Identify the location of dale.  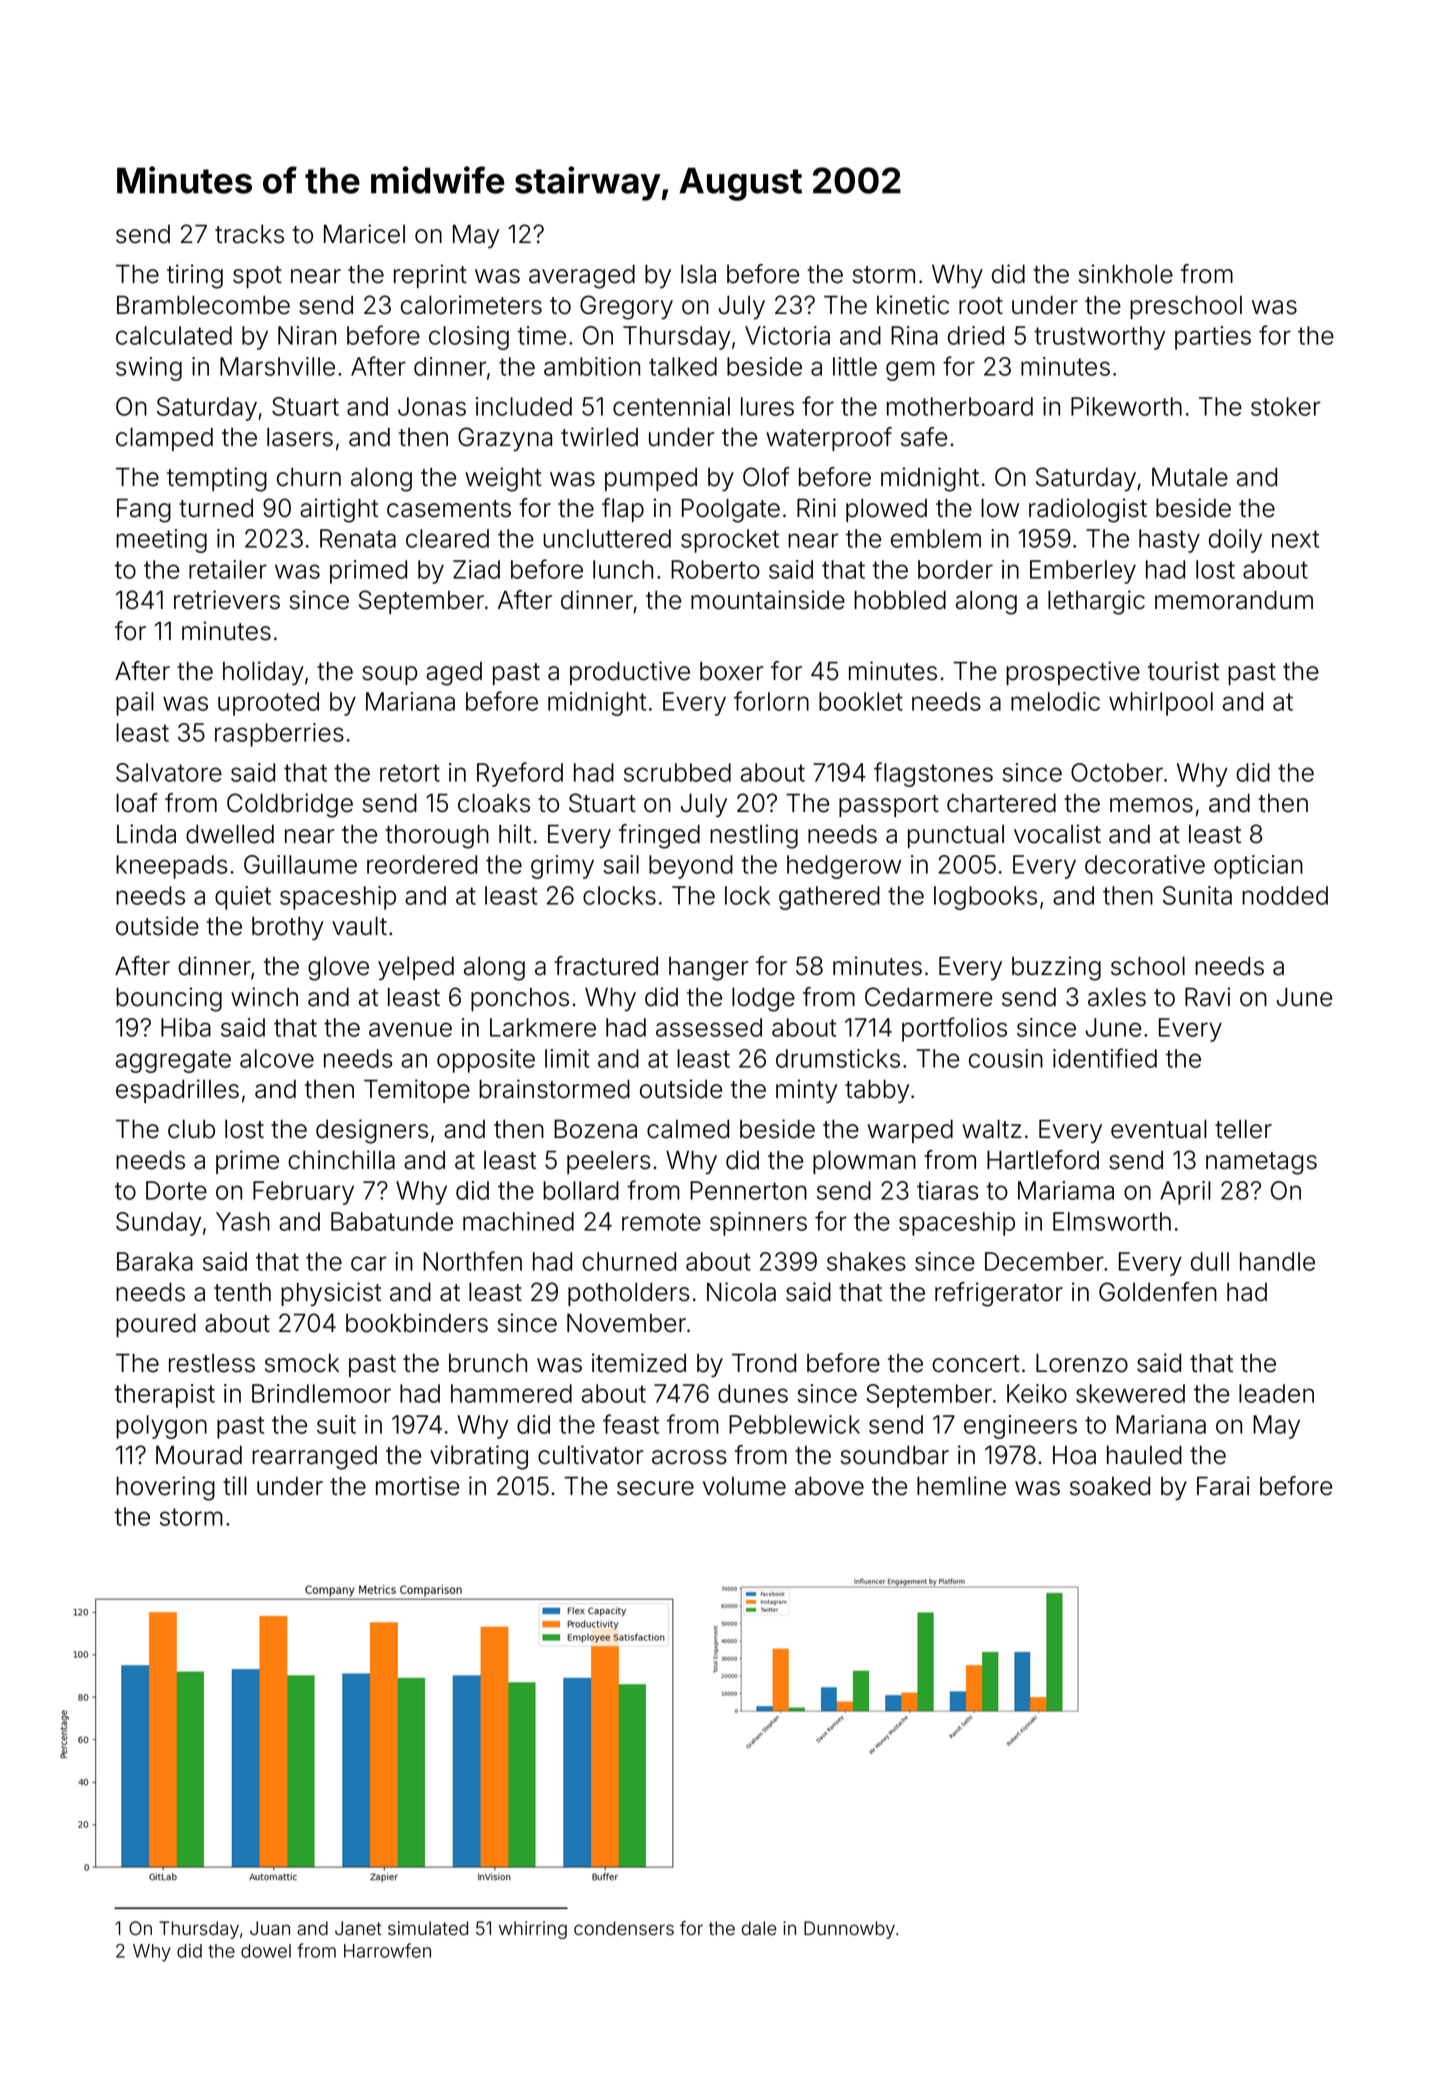
(759, 1928).
